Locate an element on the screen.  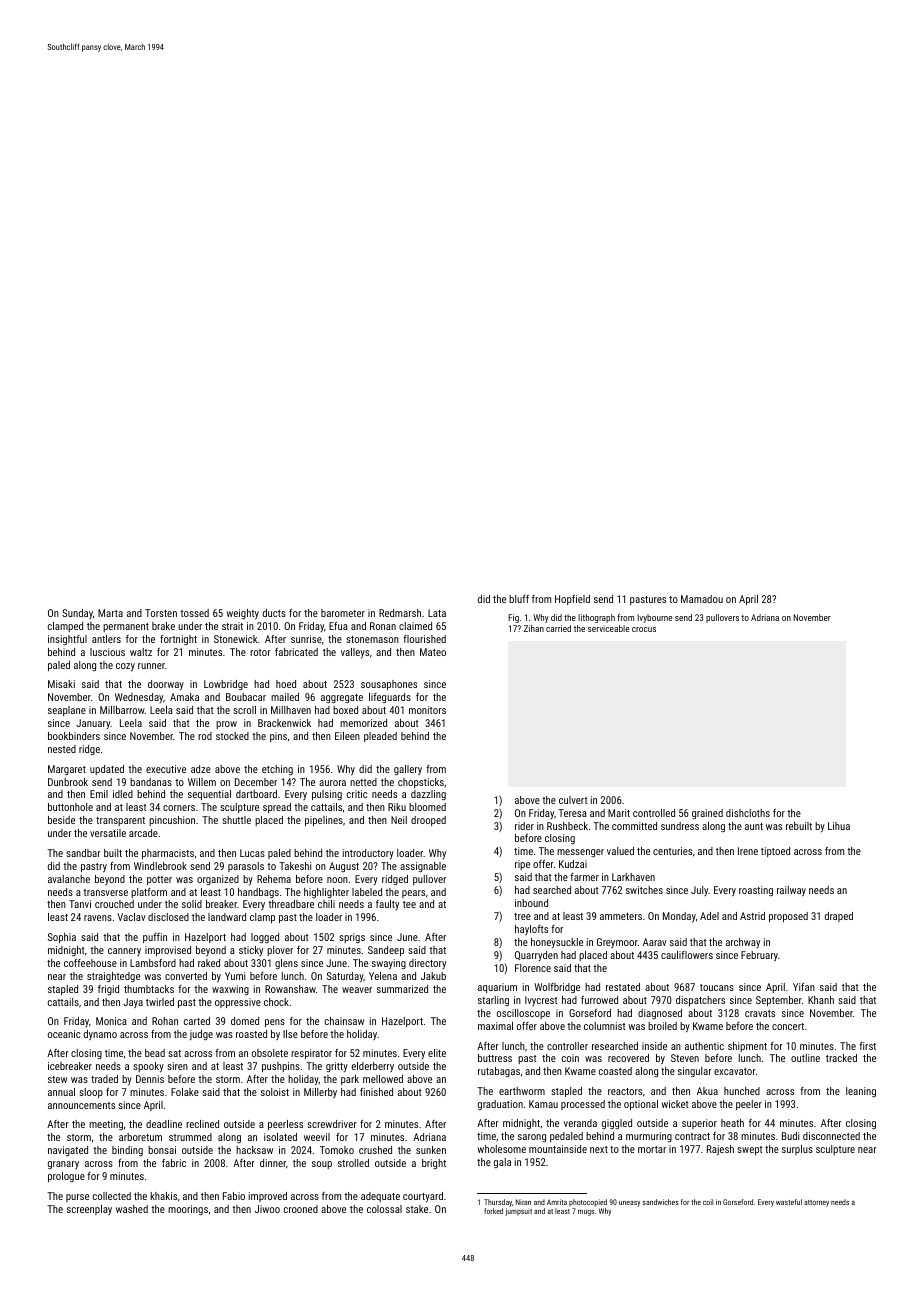
Lihua is located at coordinates (839, 826).
